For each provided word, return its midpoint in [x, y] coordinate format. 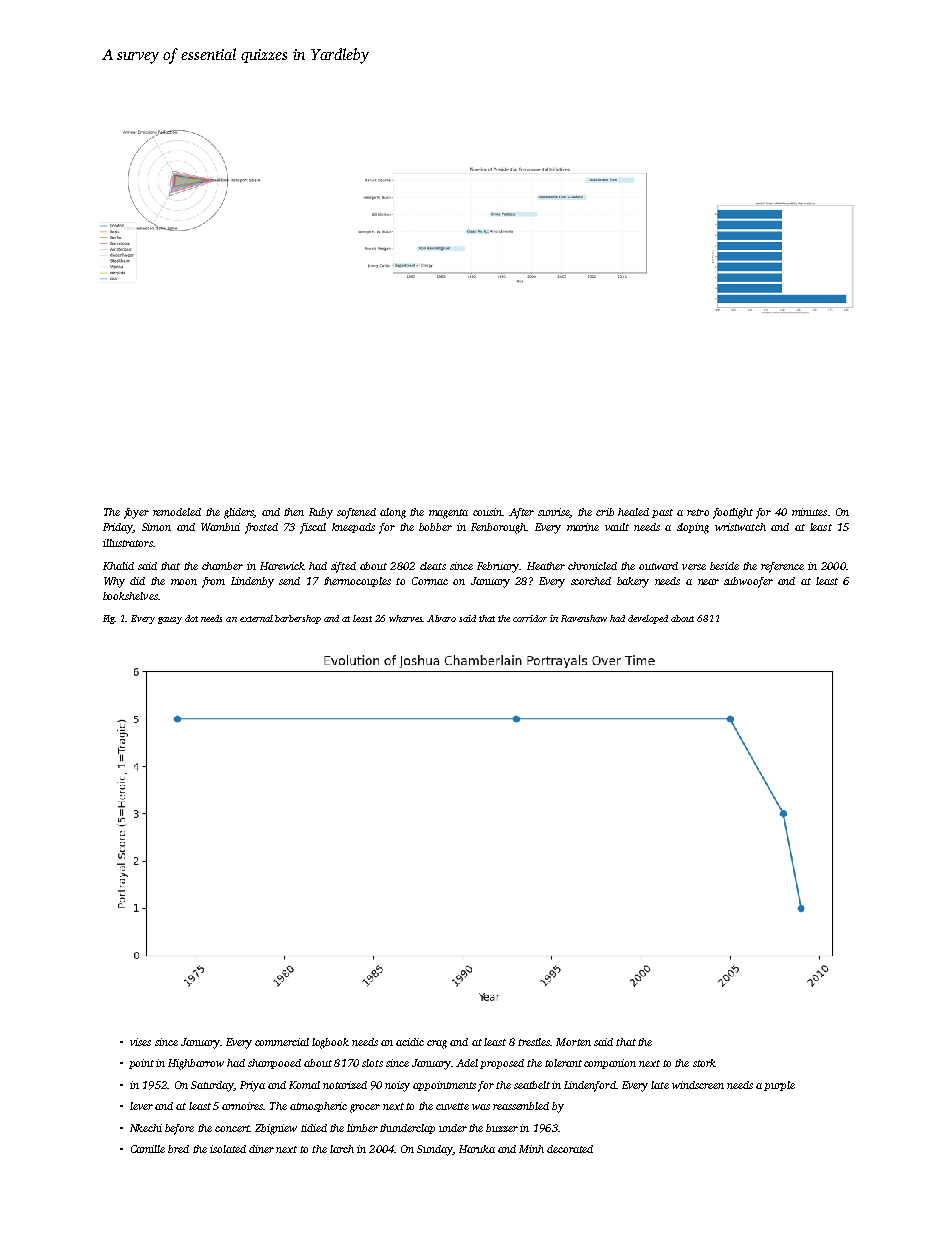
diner [261, 1149]
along [393, 513]
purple [779, 1086]
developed [648, 619]
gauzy [170, 620]
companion [610, 1064]
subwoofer [748, 582]
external [256, 618]
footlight [733, 513]
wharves [406, 618]
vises [140, 1042]
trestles [534, 1042]
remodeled [177, 512]
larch [342, 1149]
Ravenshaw [584, 618]
